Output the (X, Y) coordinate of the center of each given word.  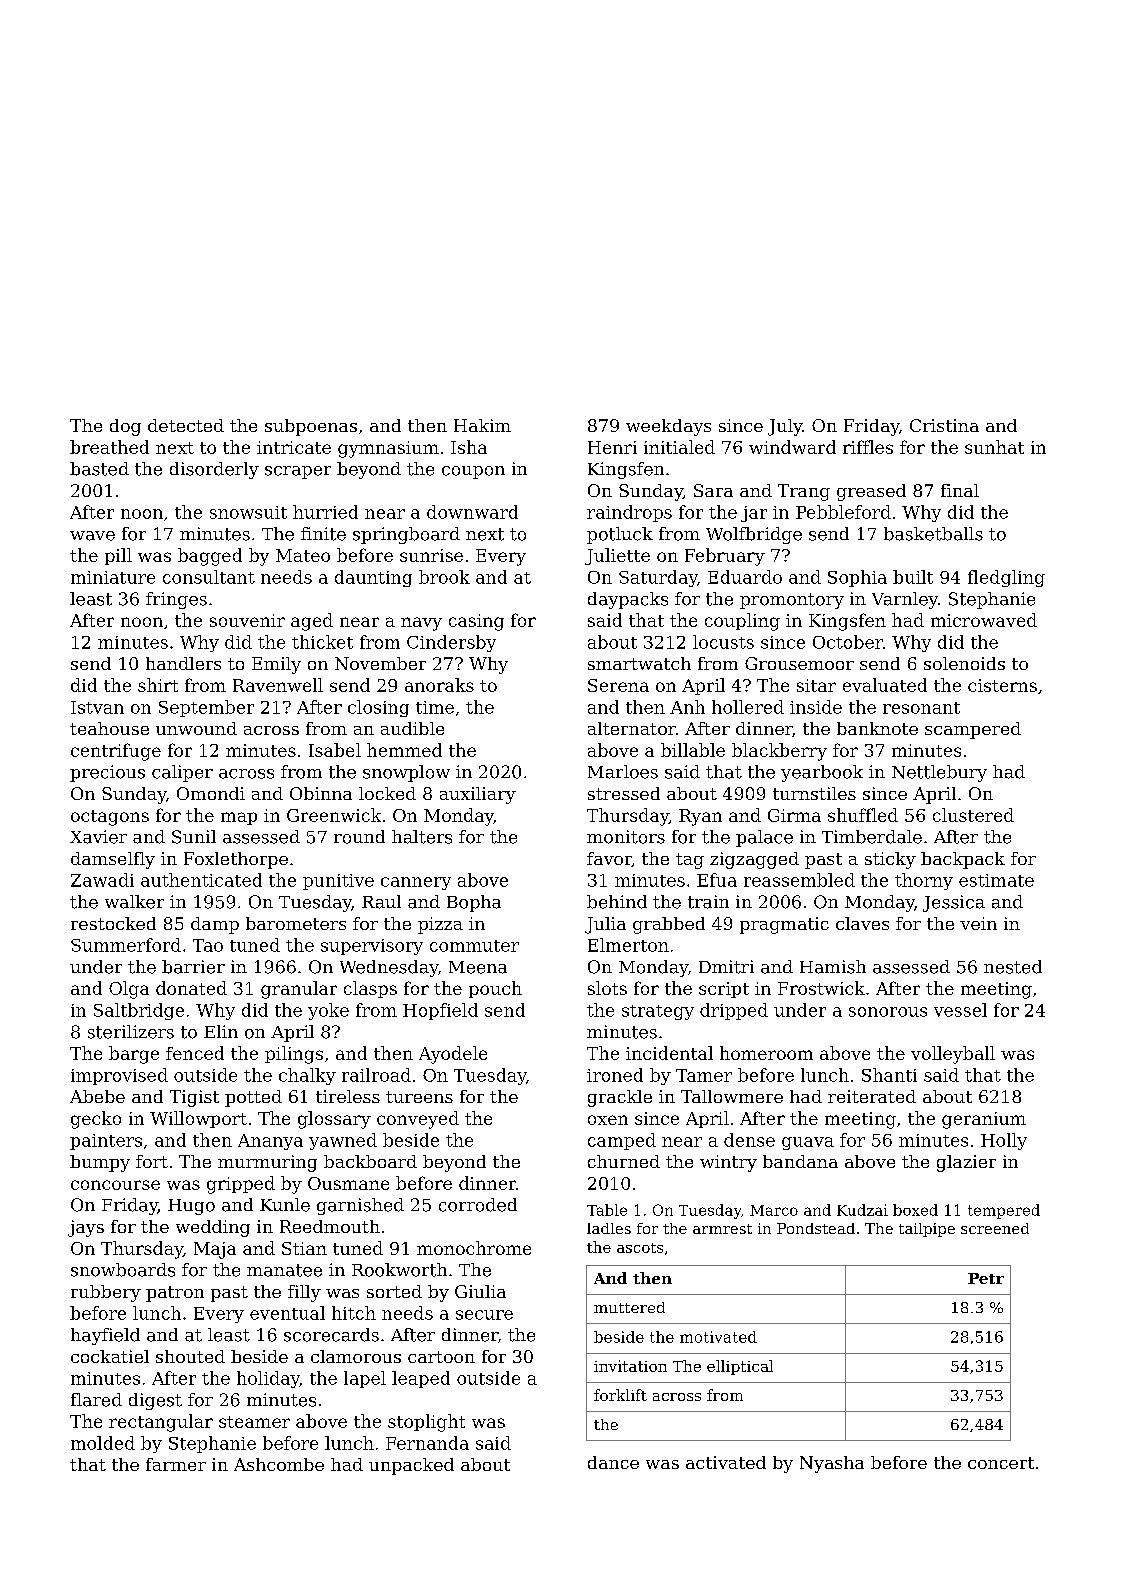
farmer (176, 1464)
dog (125, 427)
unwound (196, 728)
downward (472, 512)
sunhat (994, 447)
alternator (632, 728)
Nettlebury (939, 773)
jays (86, 1228)
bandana (800, 1161)
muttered (629, 1307)
